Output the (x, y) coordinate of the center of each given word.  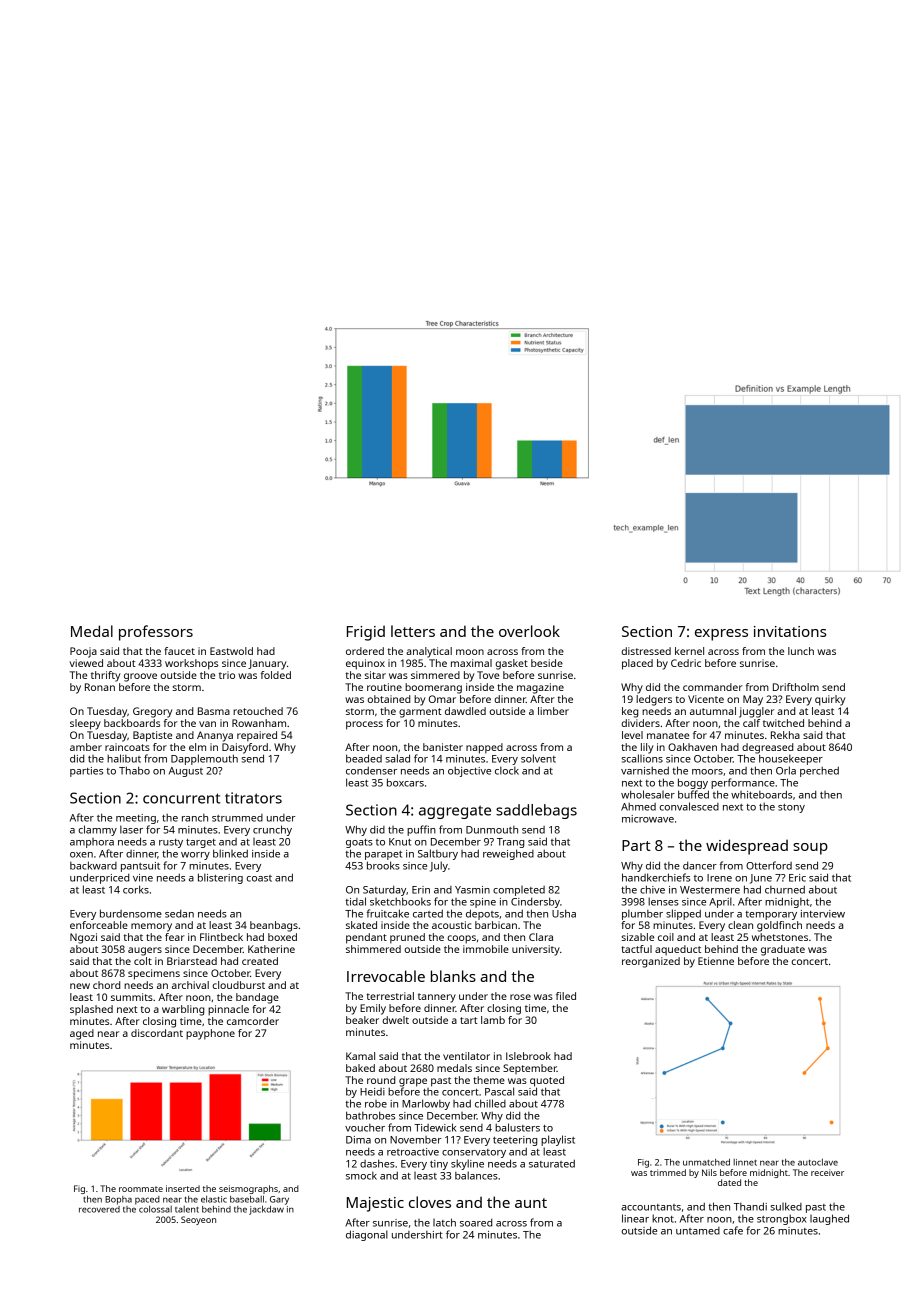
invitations (790, 631)
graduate (783, 950)
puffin (421, 830)
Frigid (366, 633)
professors (156, 633)
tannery (437, 998)
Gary (279, 1200)
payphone (210, 1034)
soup (810, 849)
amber (86, 747)
